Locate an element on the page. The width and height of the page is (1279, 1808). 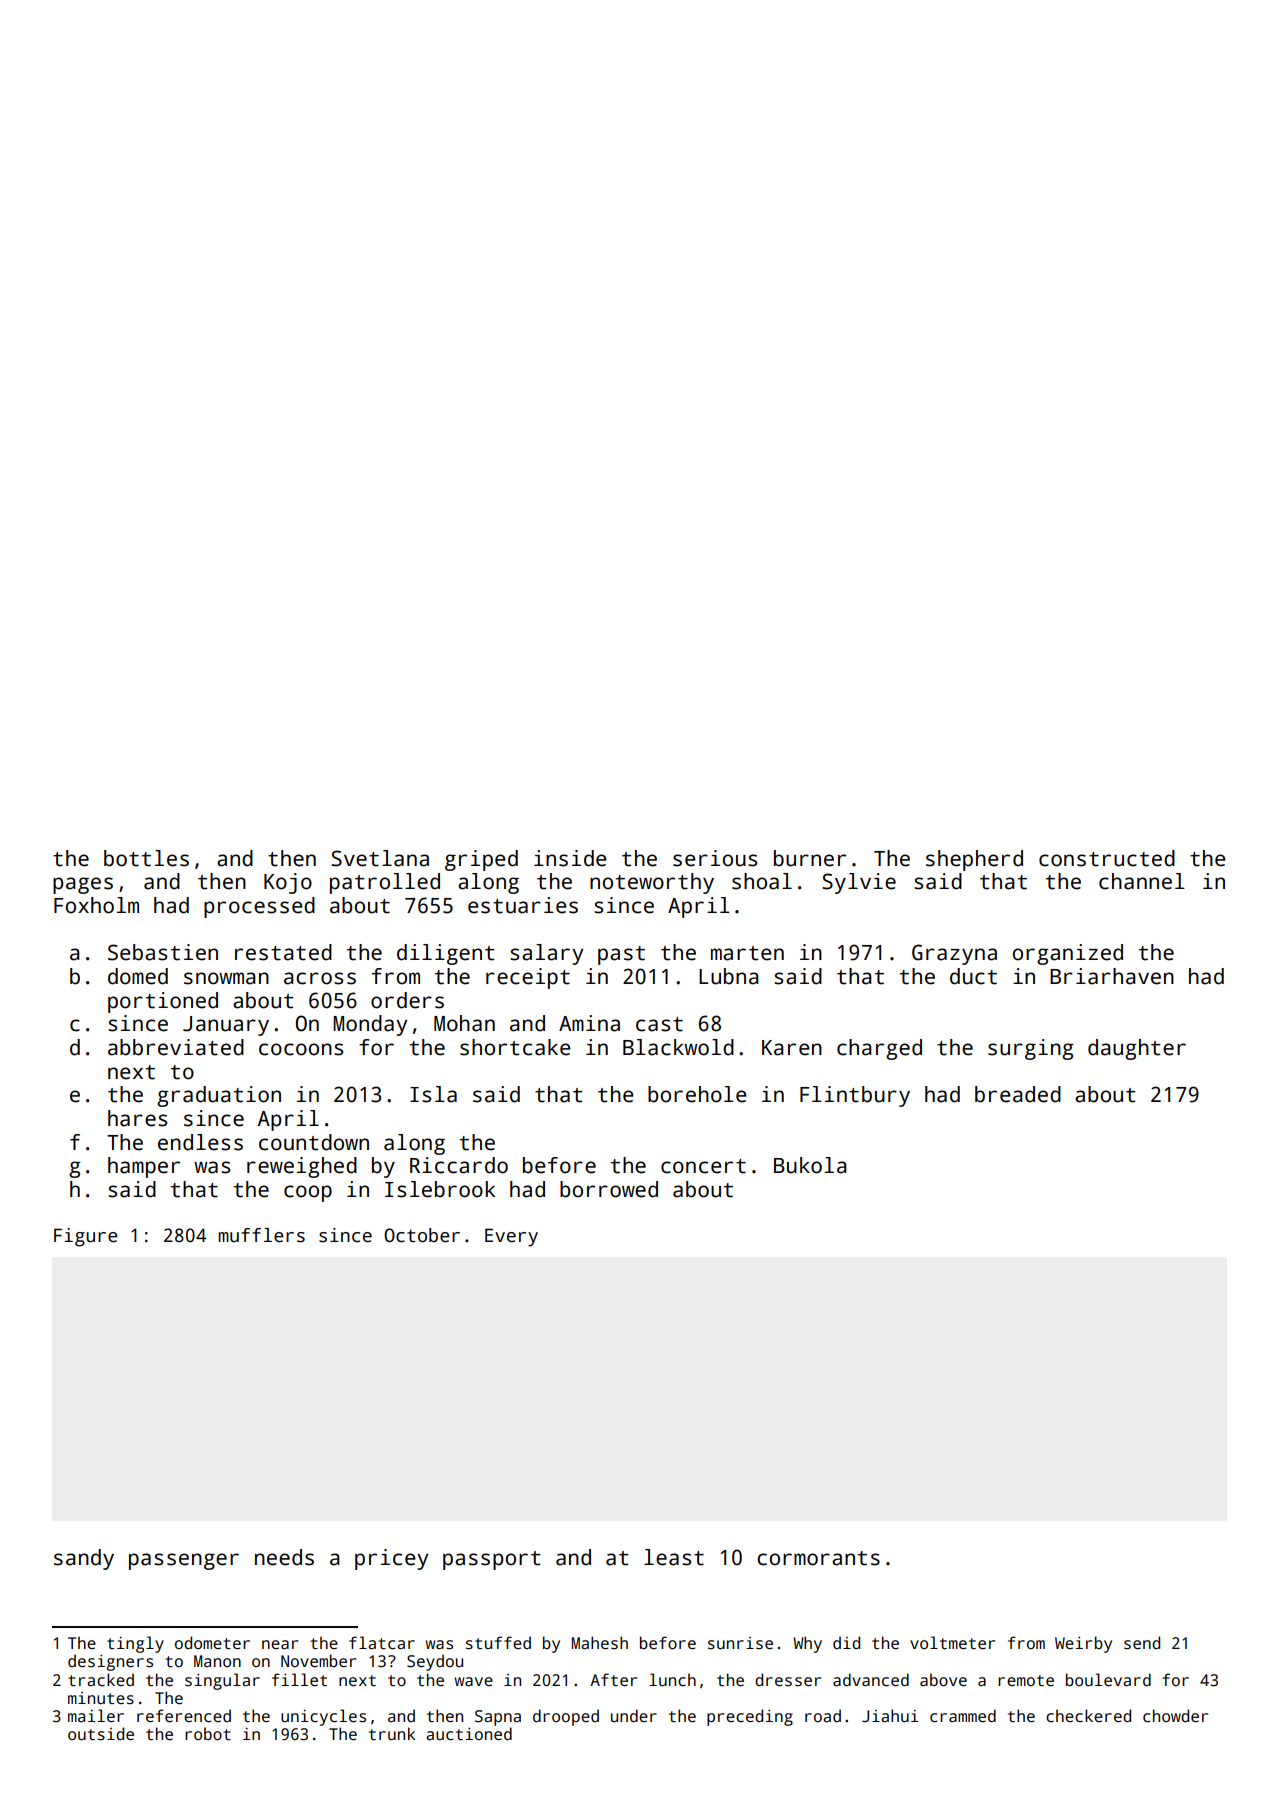
least is located at coordinates (674, 1557).
